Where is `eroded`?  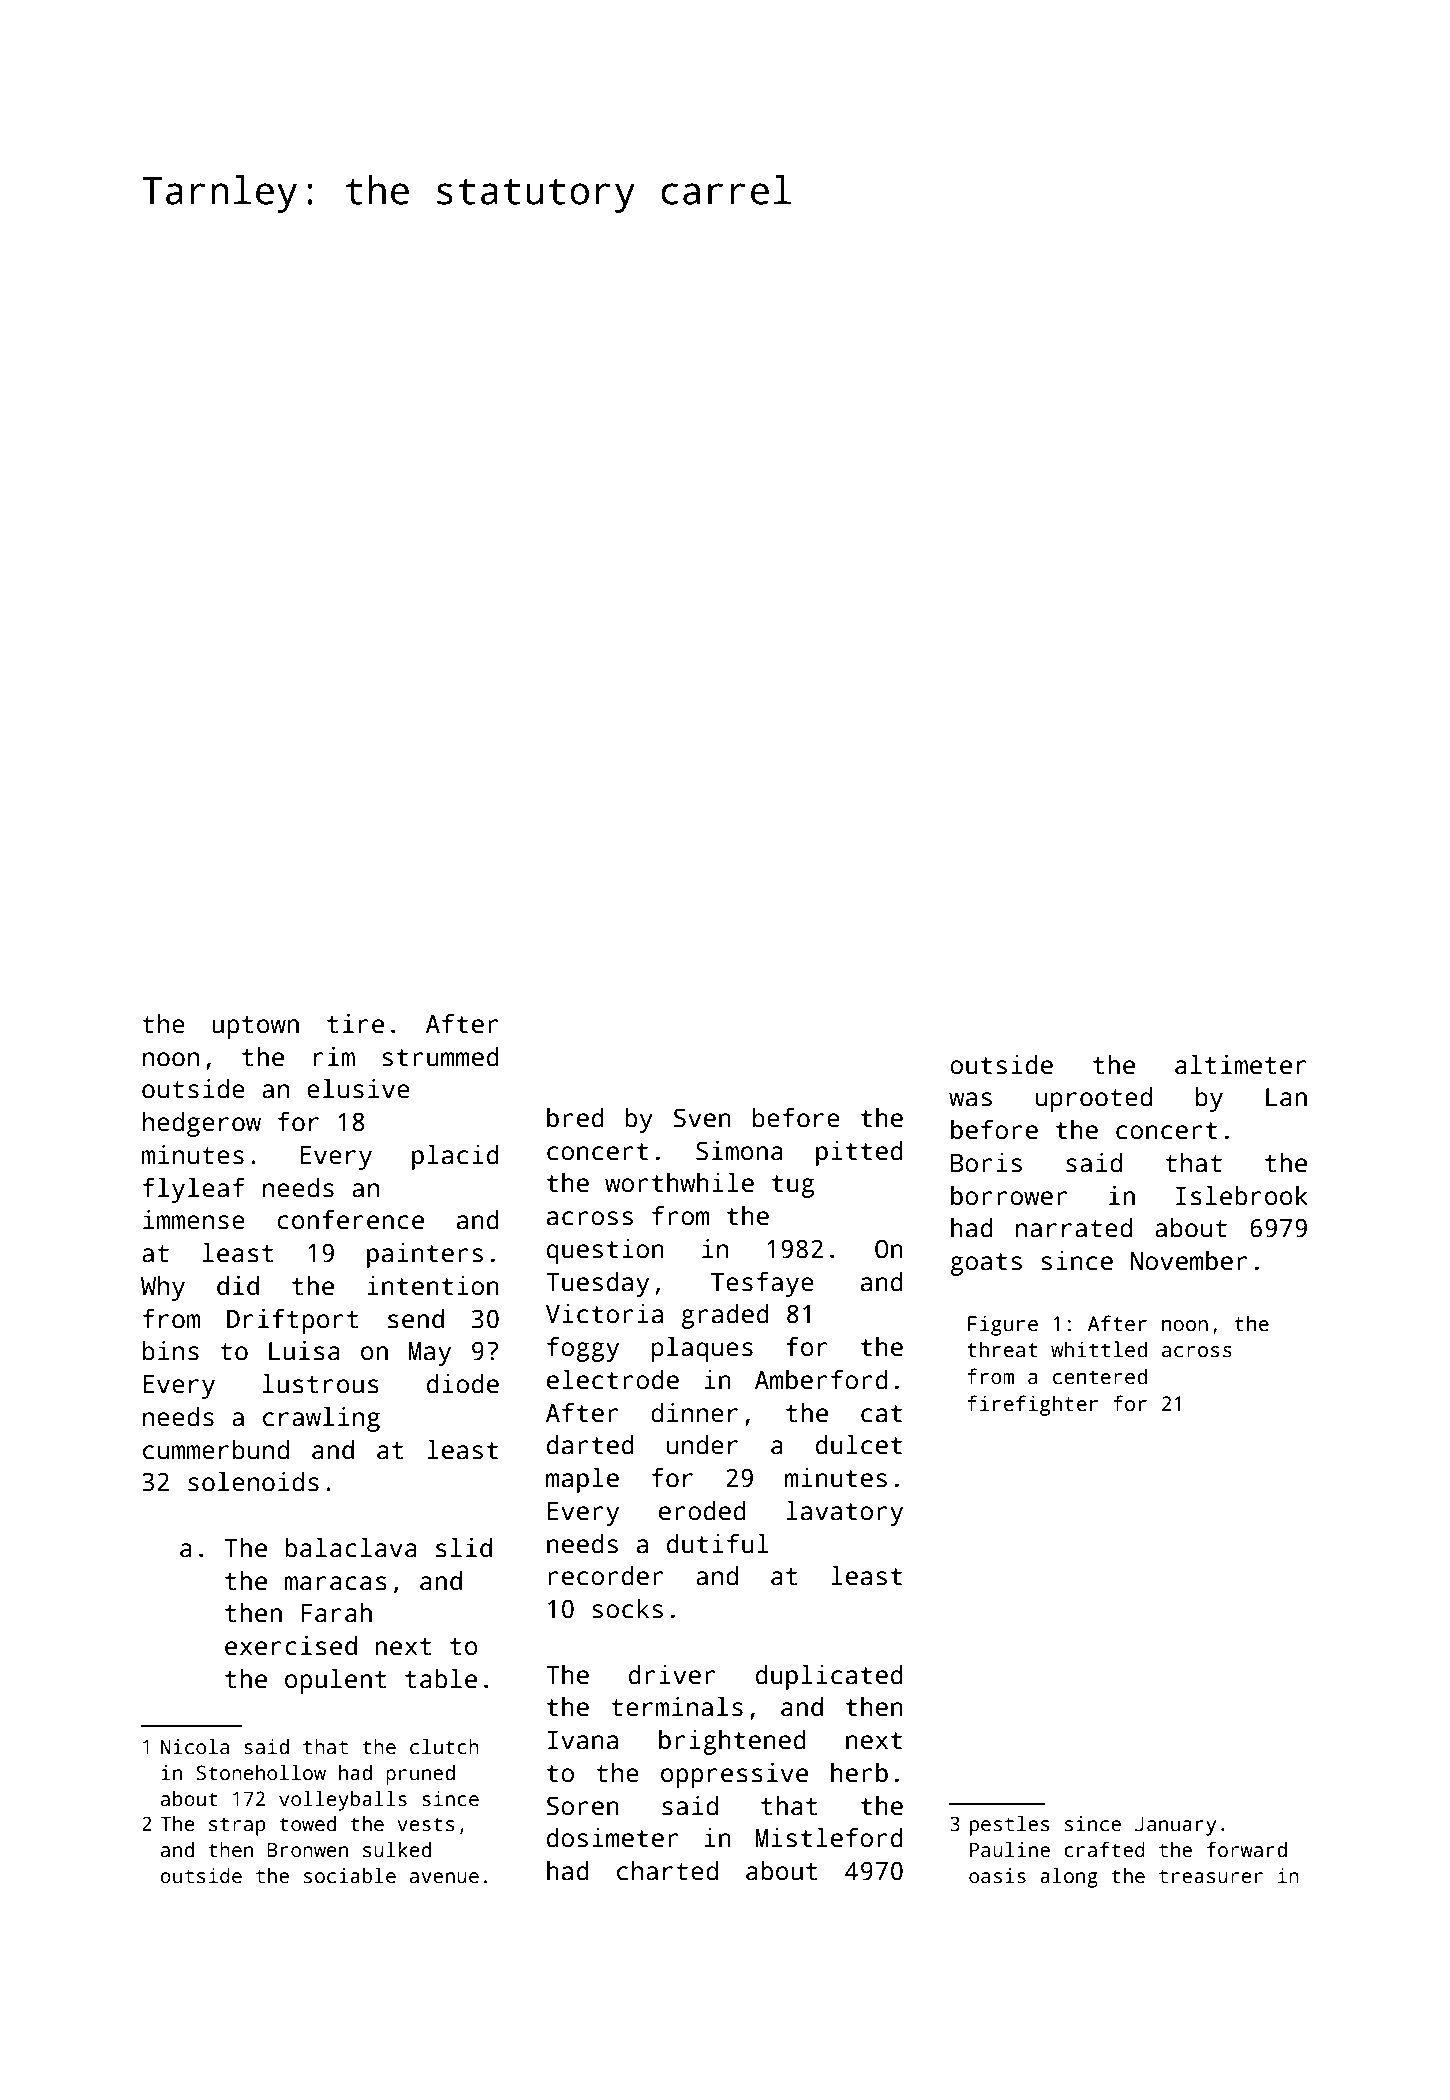 eroded is located at coordinates (702, 1511).
